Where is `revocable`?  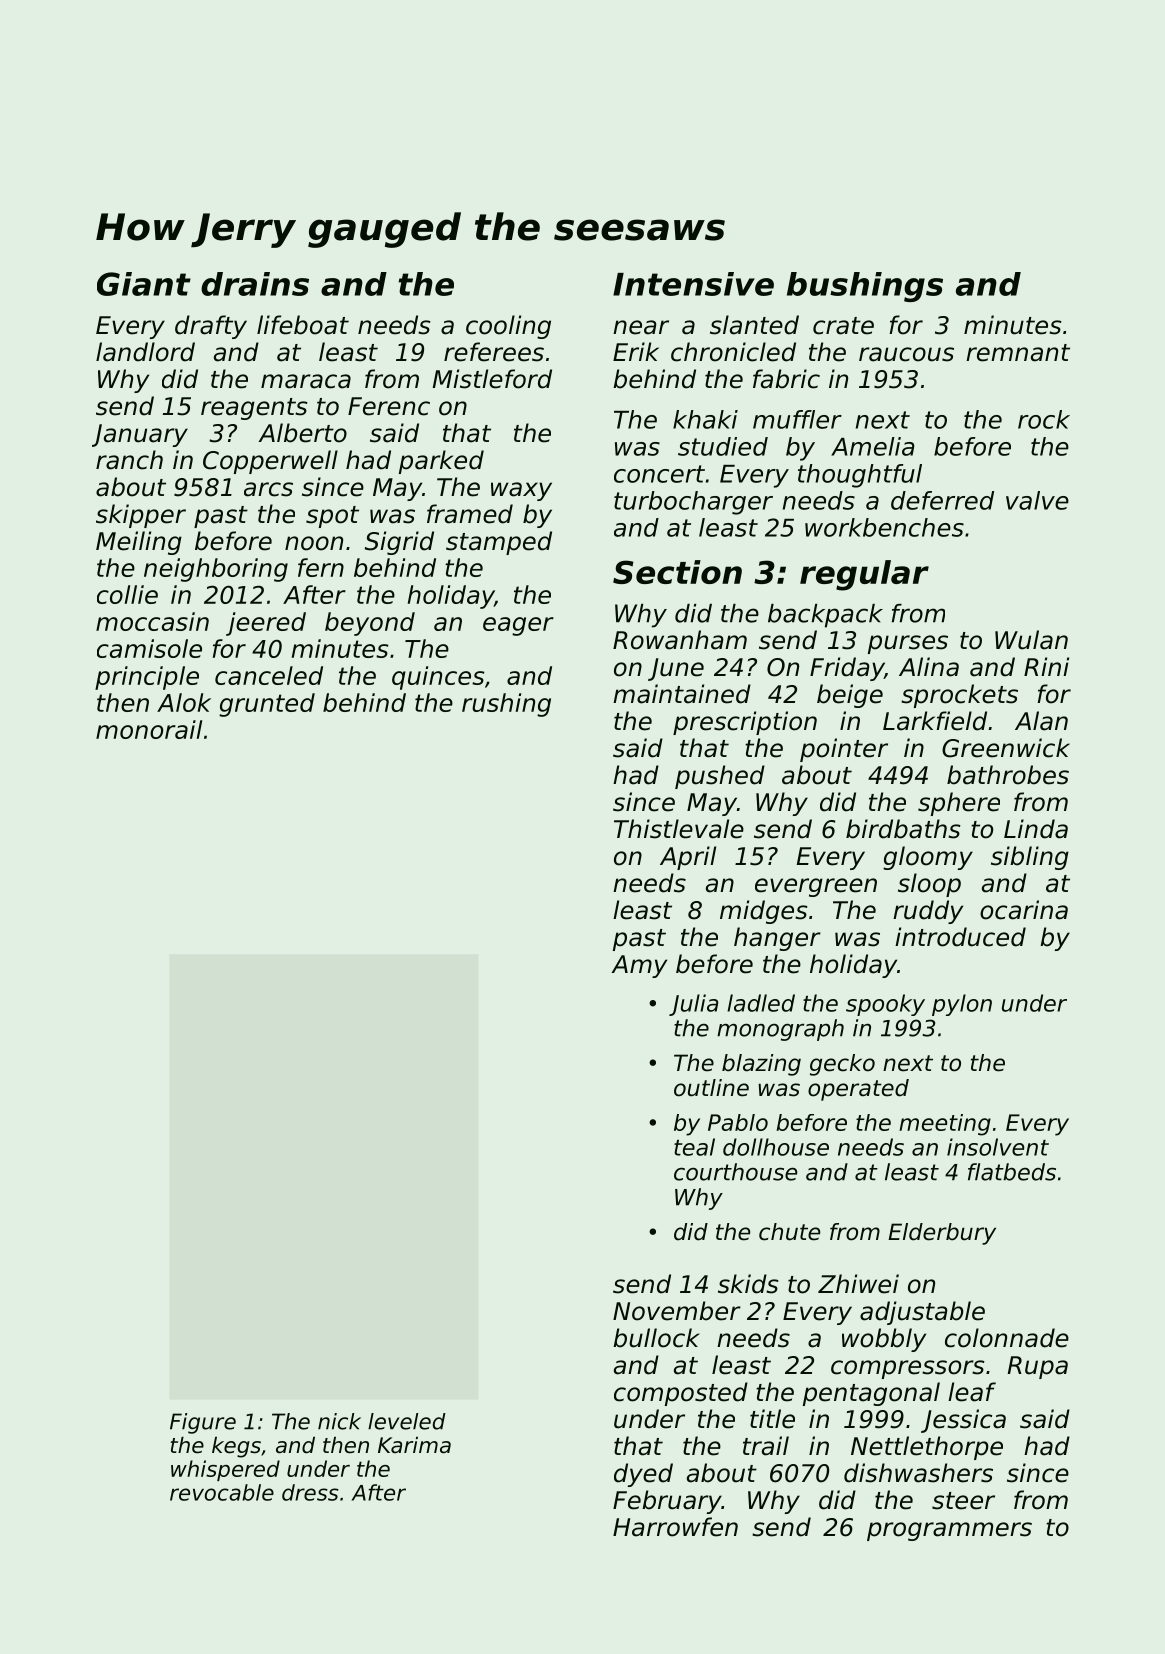
revocable is located at coordinates (222, 1492).
